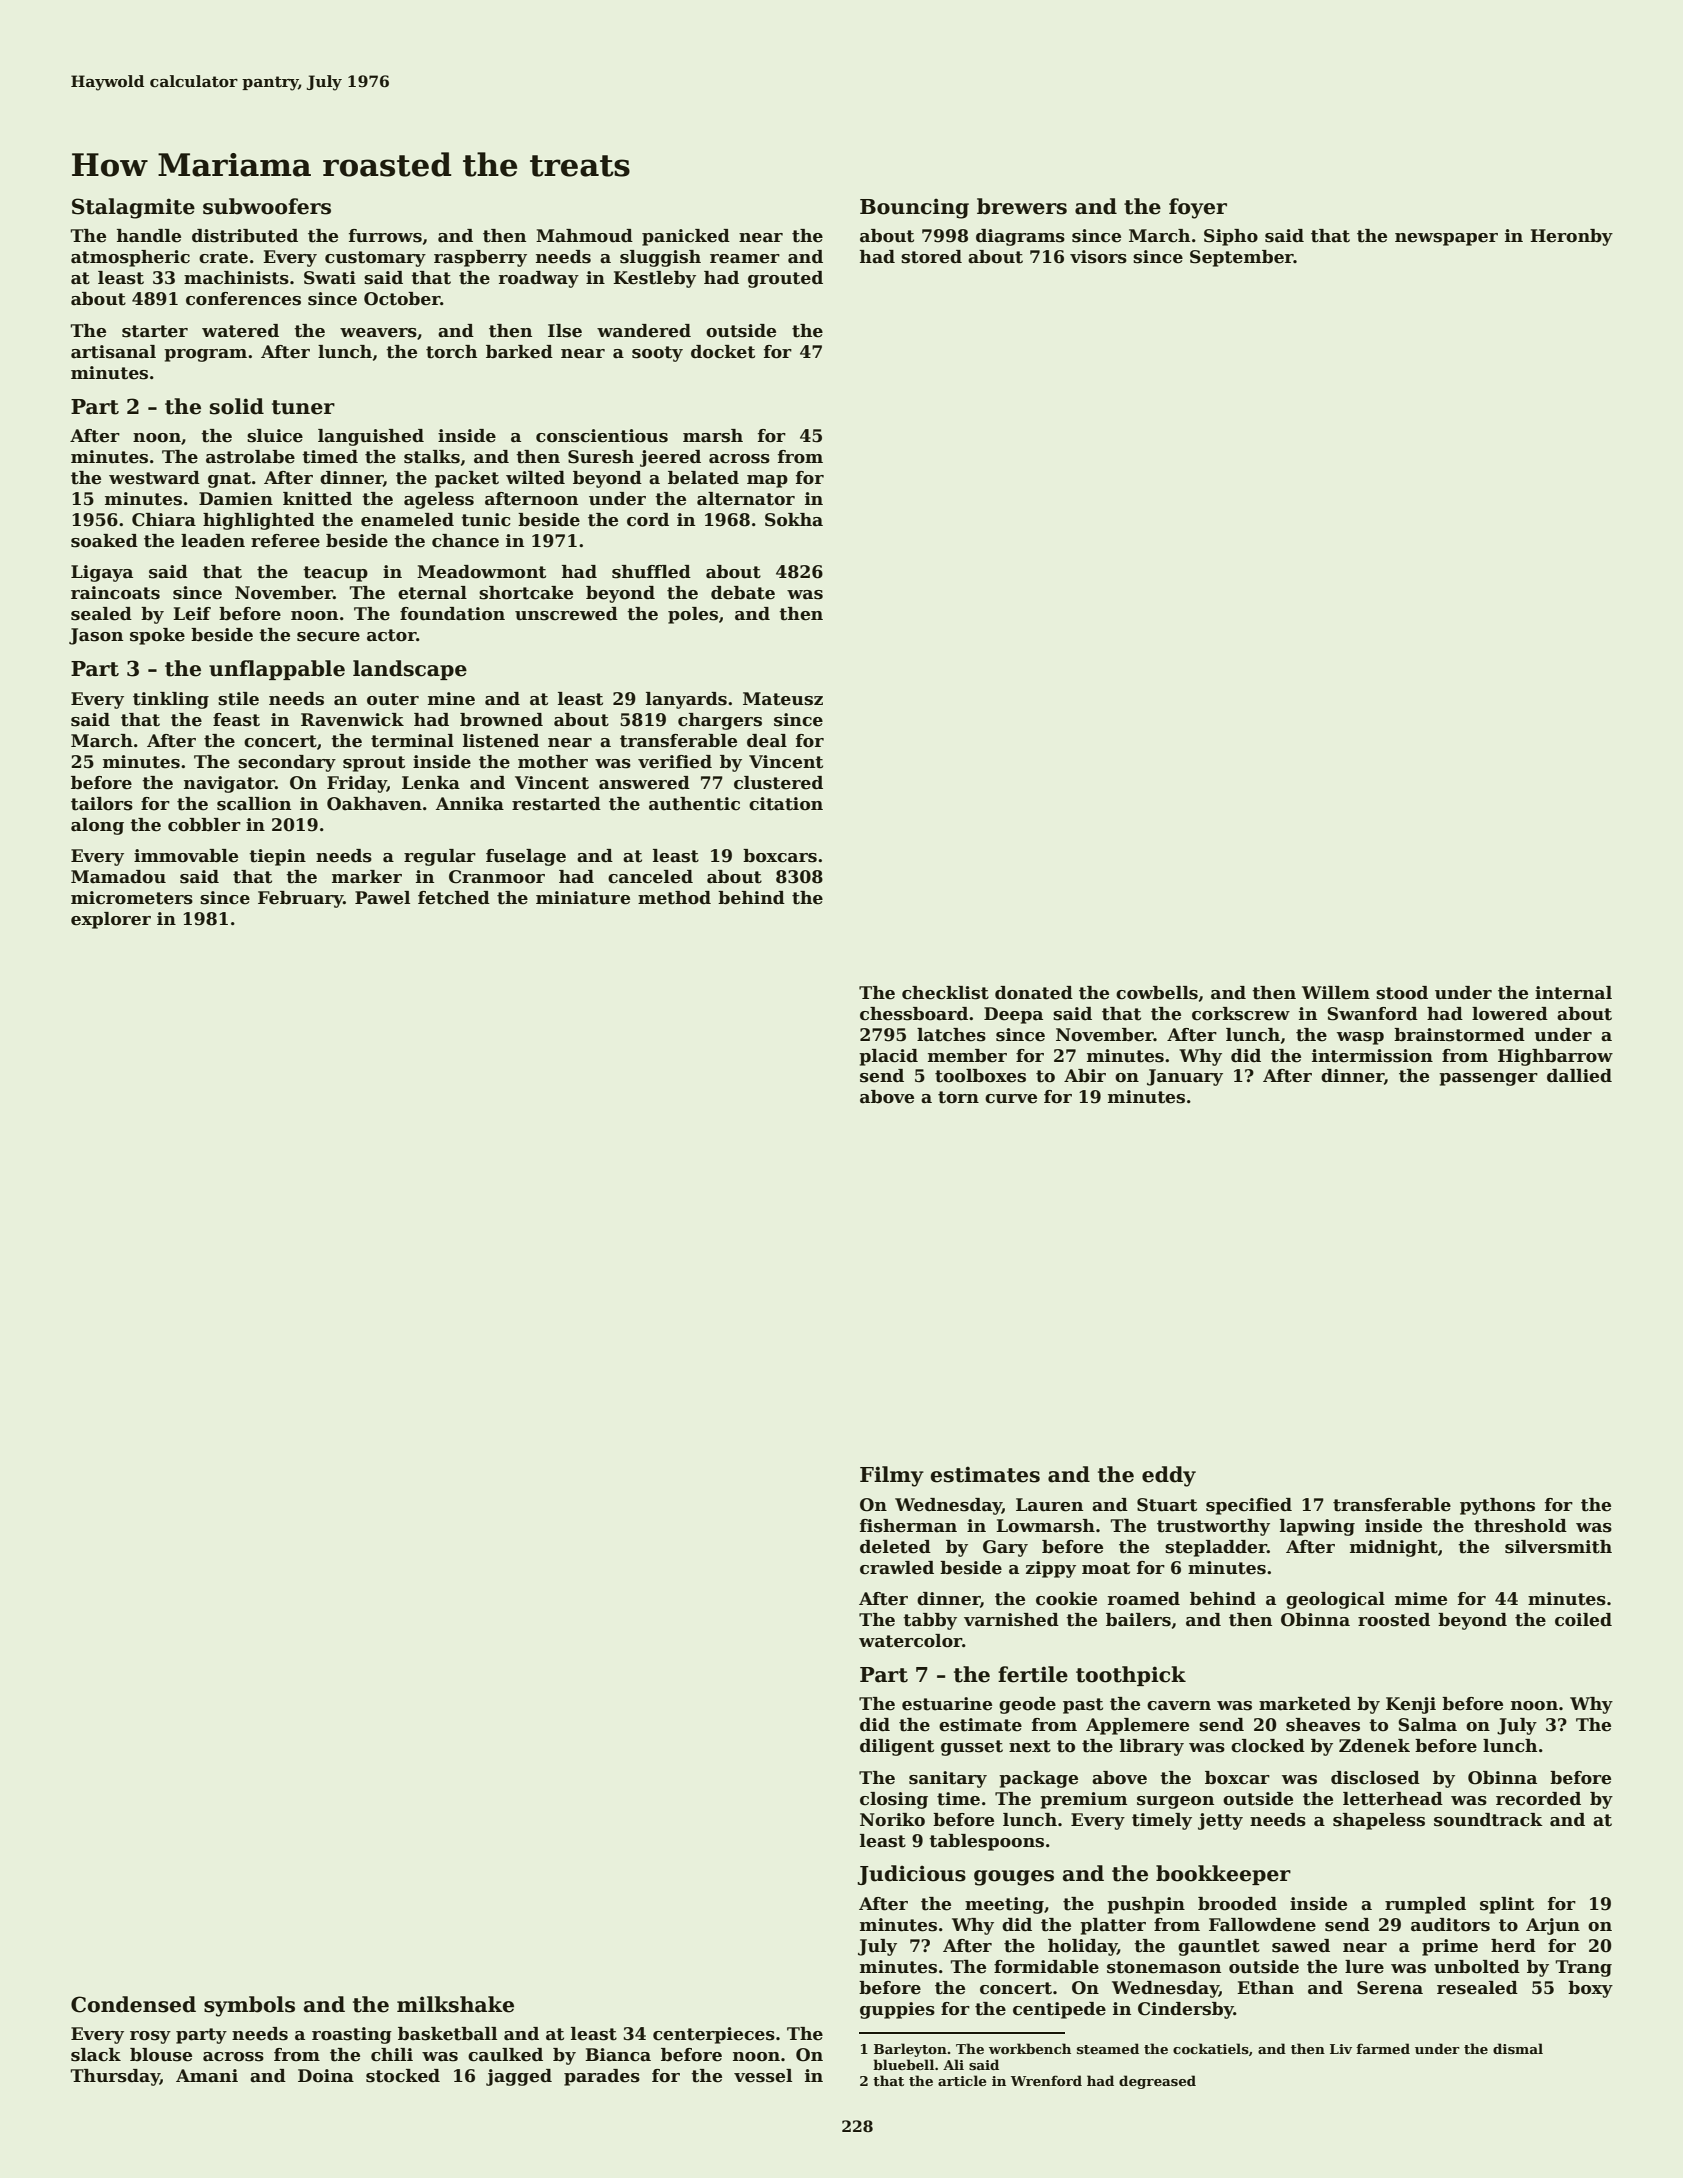 The image size is (1683, 2178). What do you see at coordinates (1446, 239) in the image?
I see `newspaper` at bounding box center [1446, 239].
